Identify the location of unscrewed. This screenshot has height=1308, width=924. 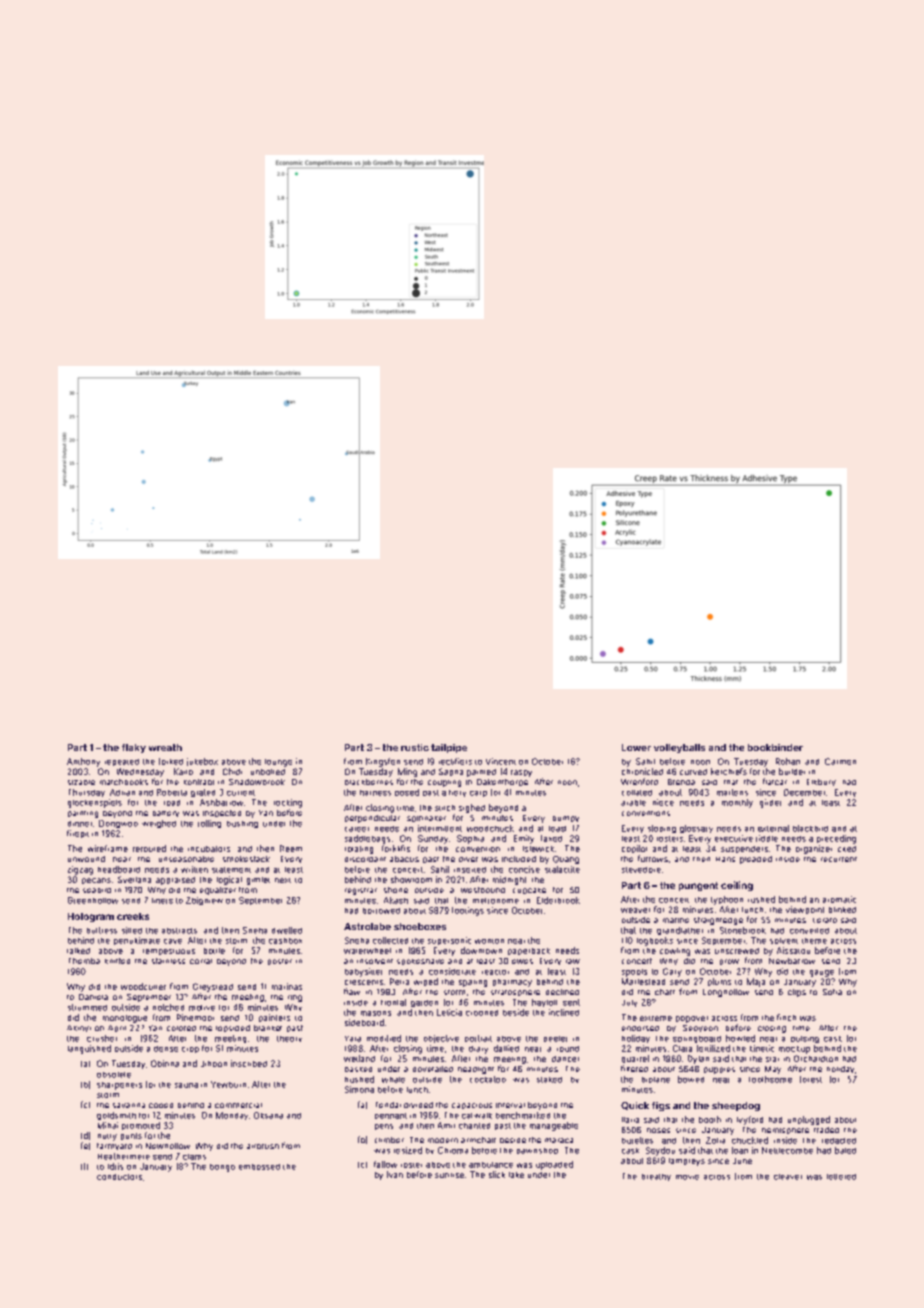
(737, 951).
